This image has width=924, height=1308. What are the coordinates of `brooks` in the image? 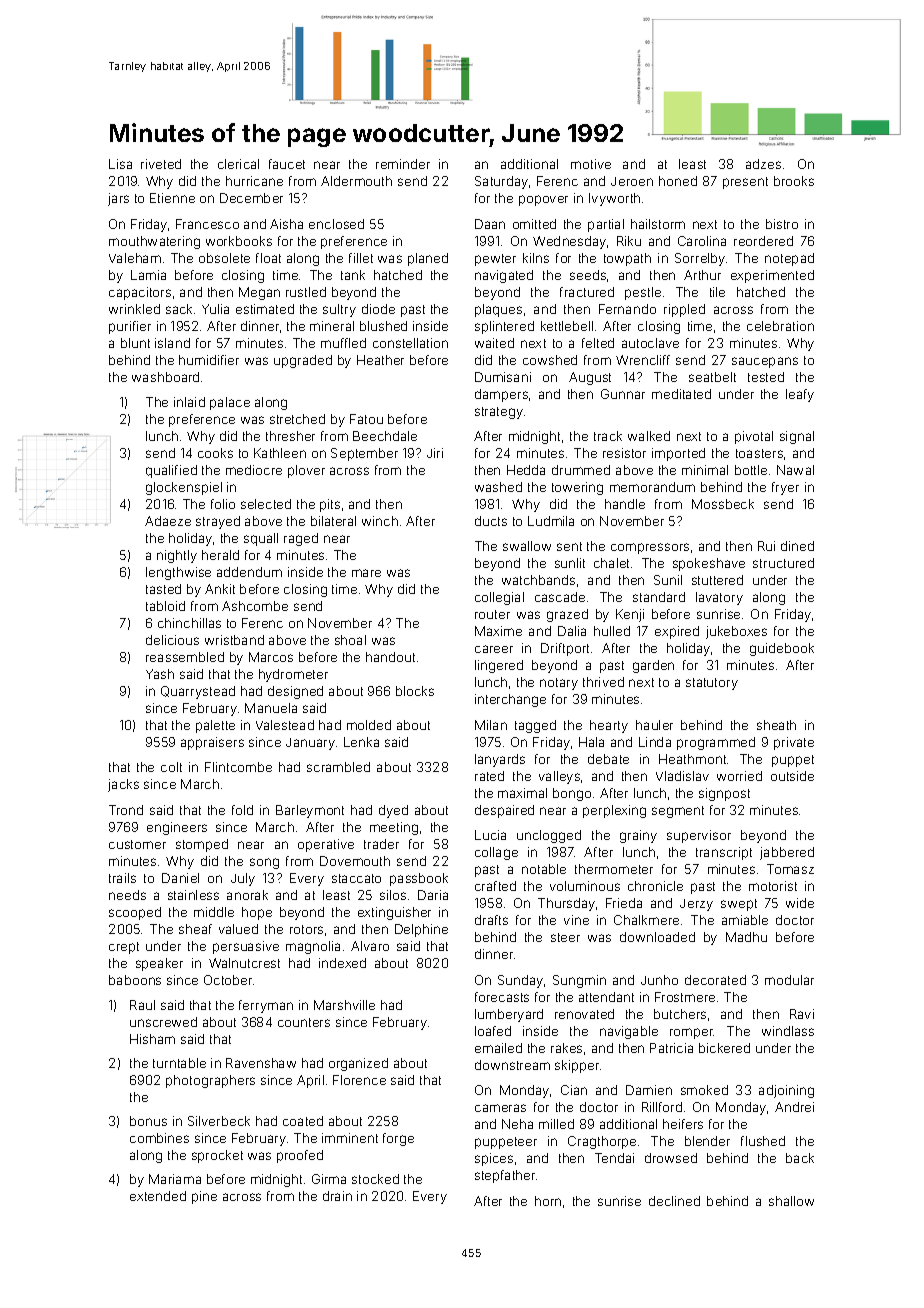 It's located at (794, 181).
